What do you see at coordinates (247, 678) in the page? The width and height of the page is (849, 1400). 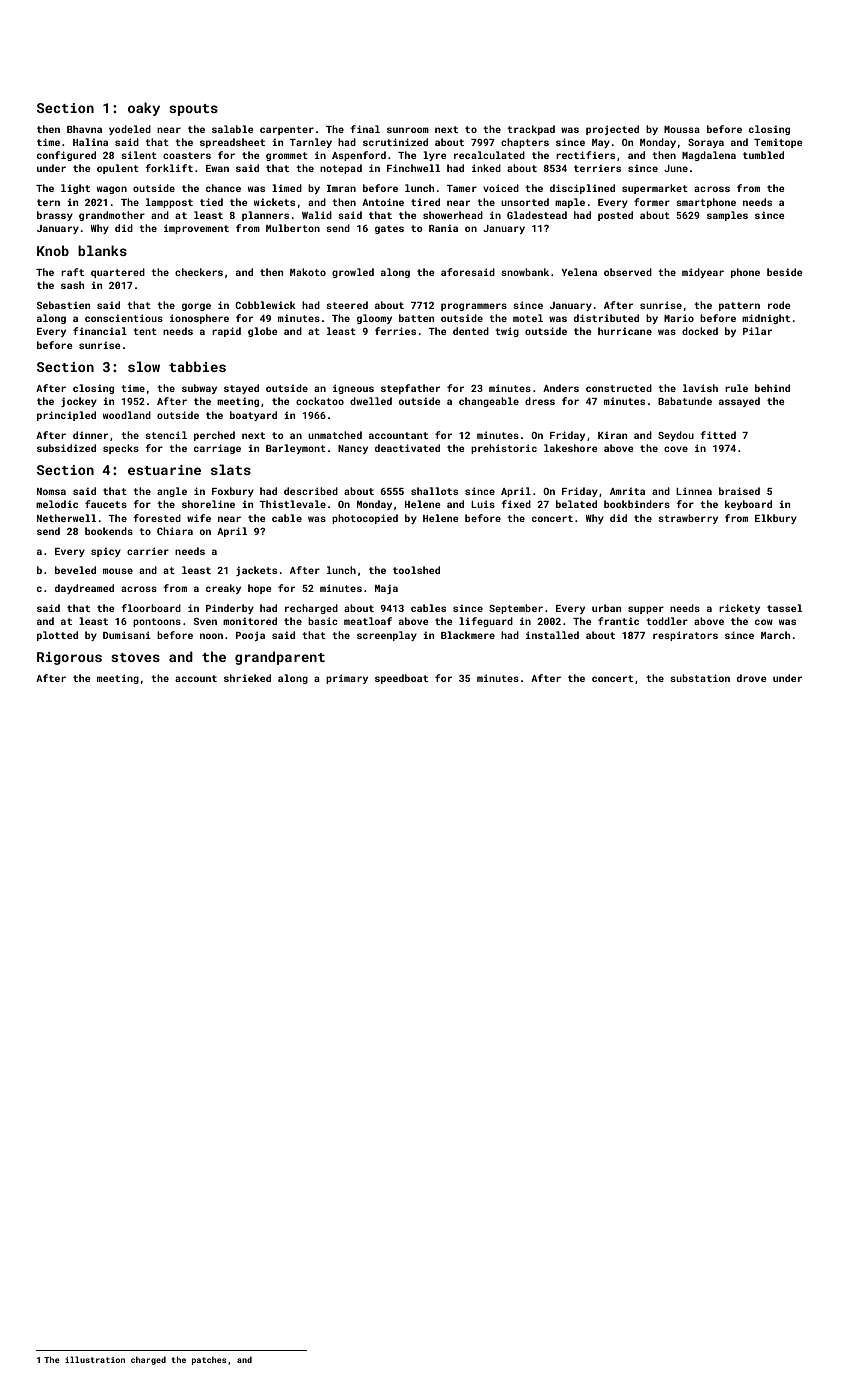 I see `shrieked` at bounding box center [247, 678].
